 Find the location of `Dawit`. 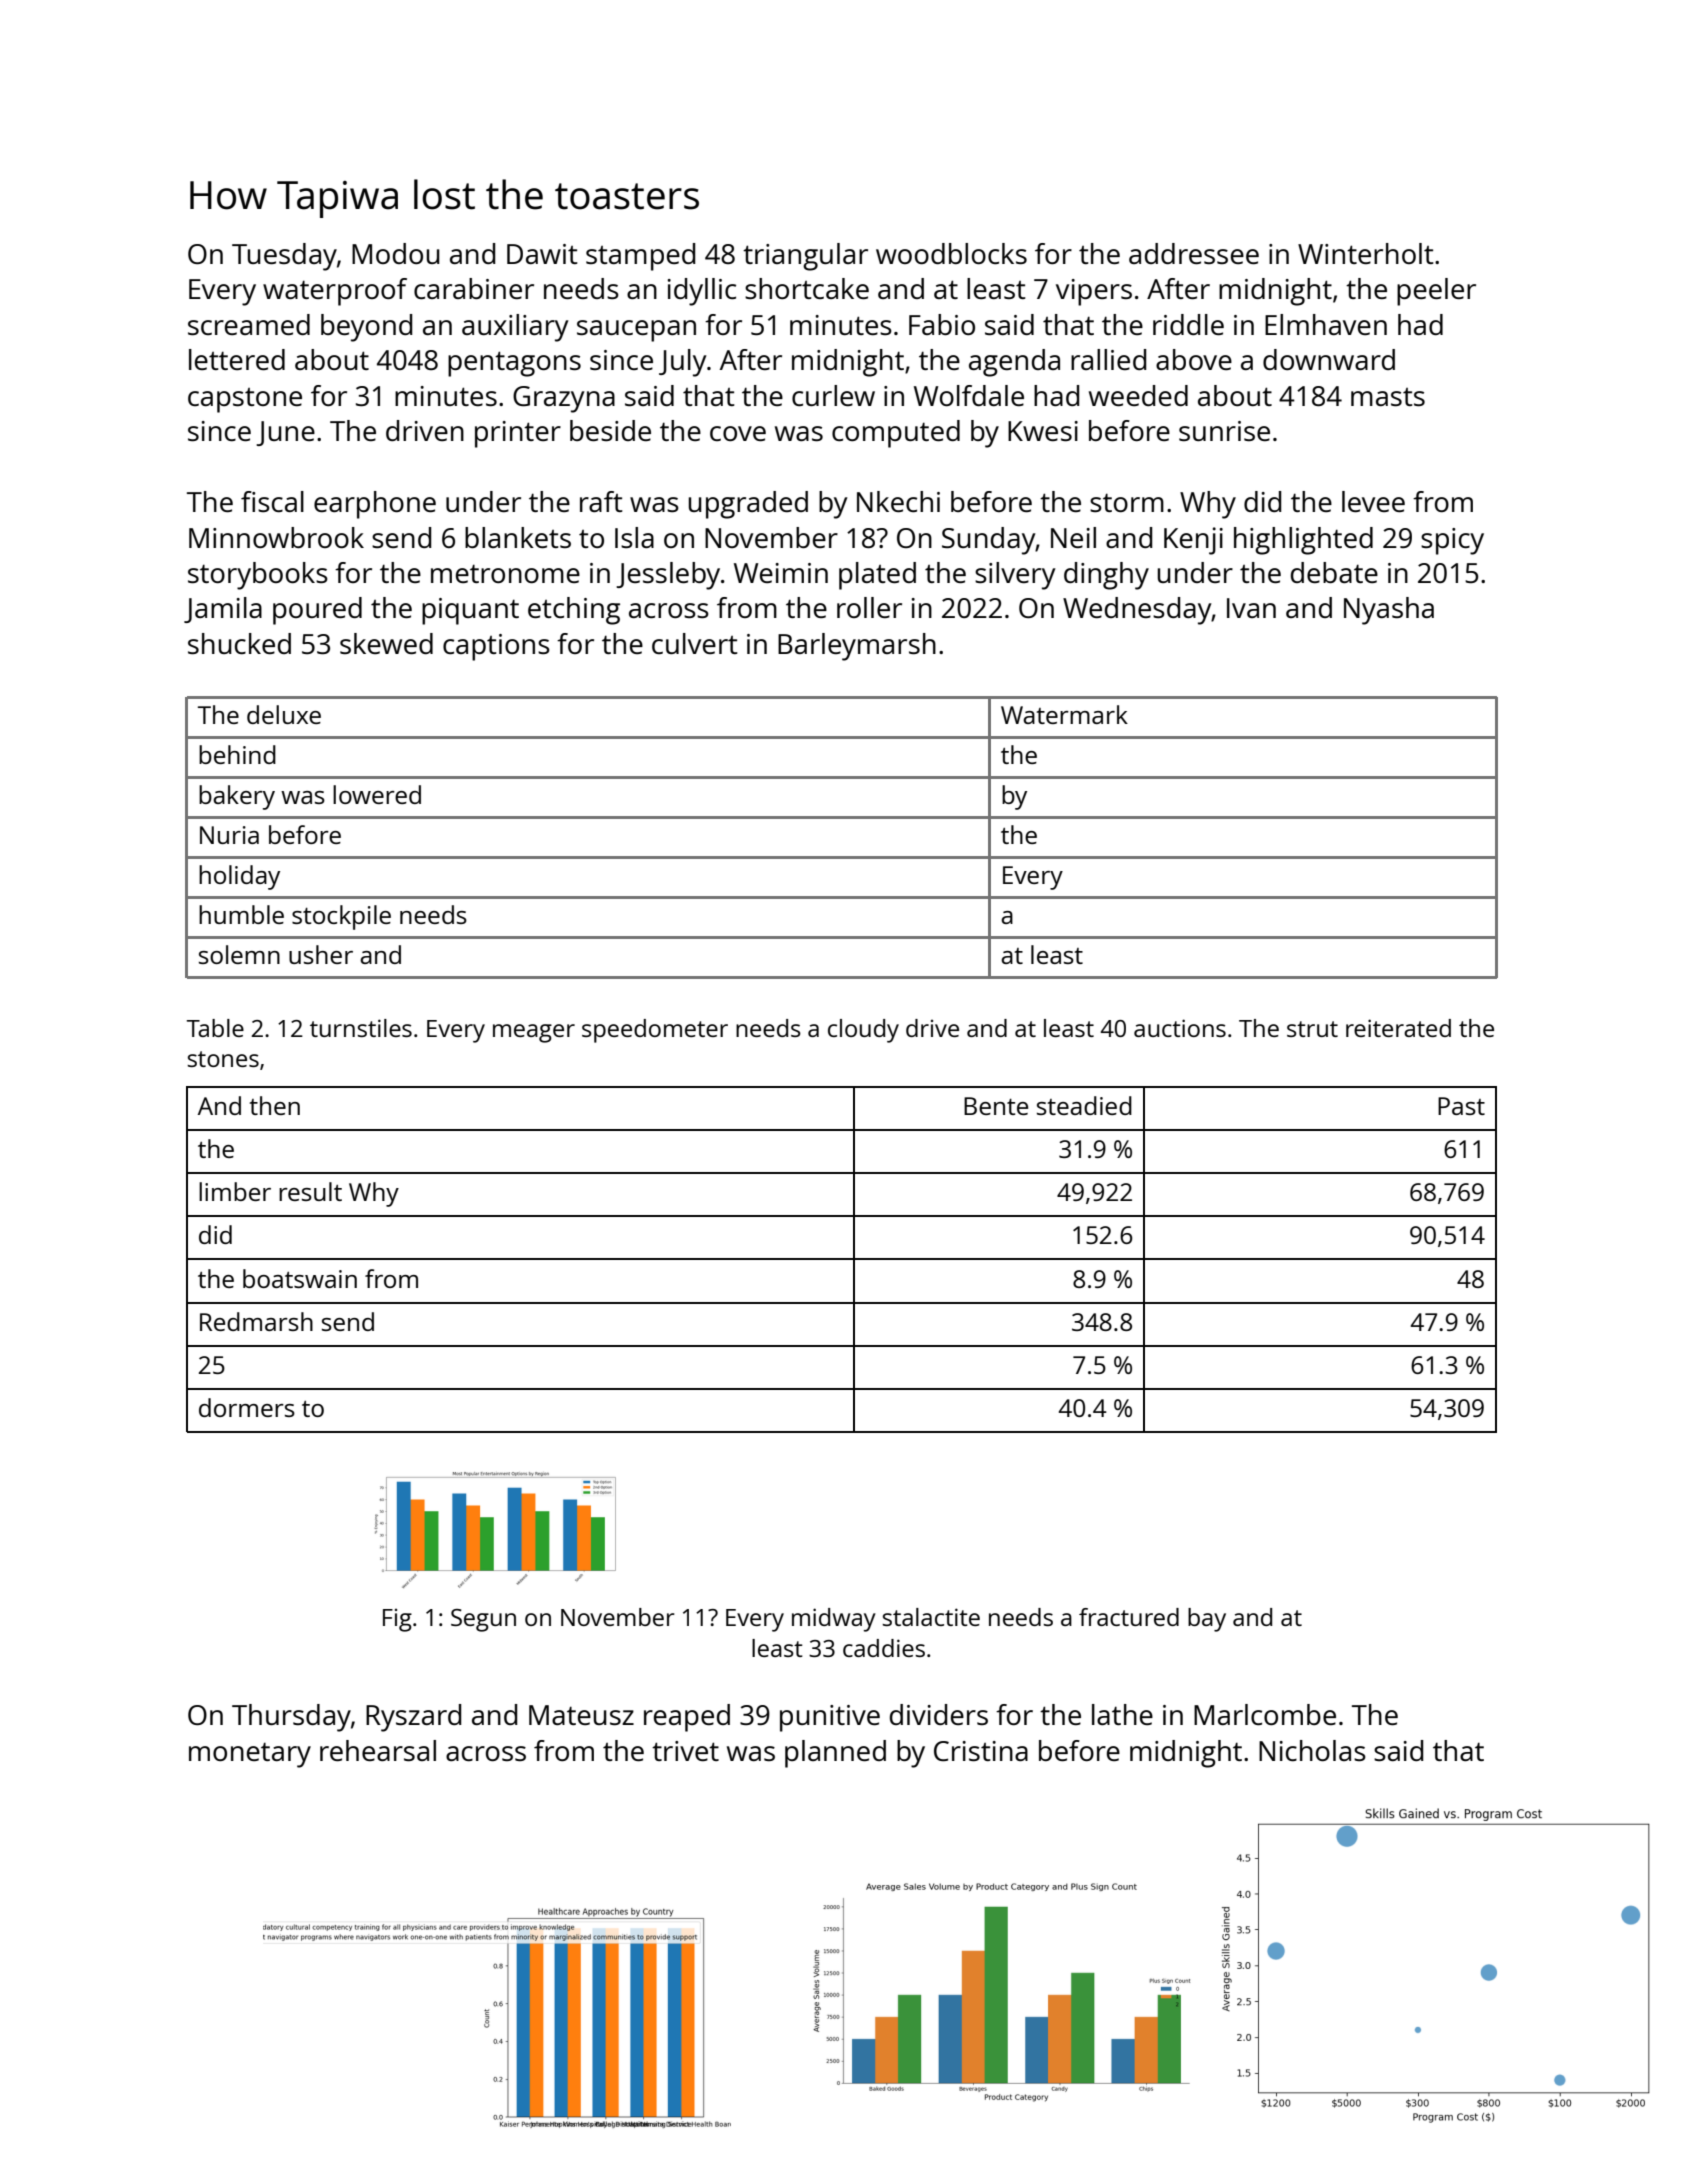

Dawit is located at coordinates (542, 254).
